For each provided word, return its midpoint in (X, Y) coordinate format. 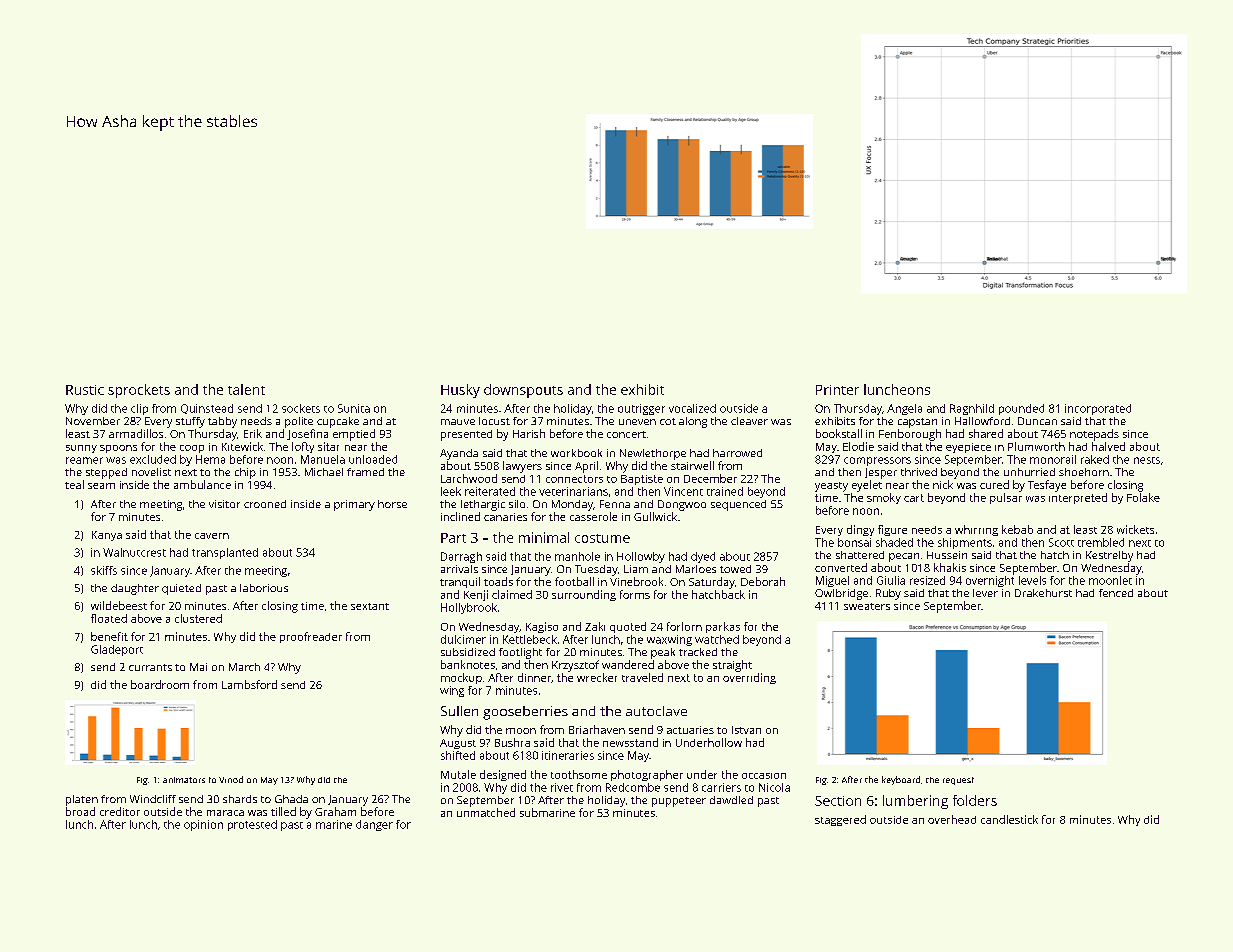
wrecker (597, 677)
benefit (109, 636)
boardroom (160, 684)
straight (732, 666)
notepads (1094, 435)
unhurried (1029, 472)
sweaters (867, 606)
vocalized (692, 408)
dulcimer (463, 639)
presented (466, 435)
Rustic (85, 390)
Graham (335, 811)
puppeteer (679, 802)
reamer (84, 460)
